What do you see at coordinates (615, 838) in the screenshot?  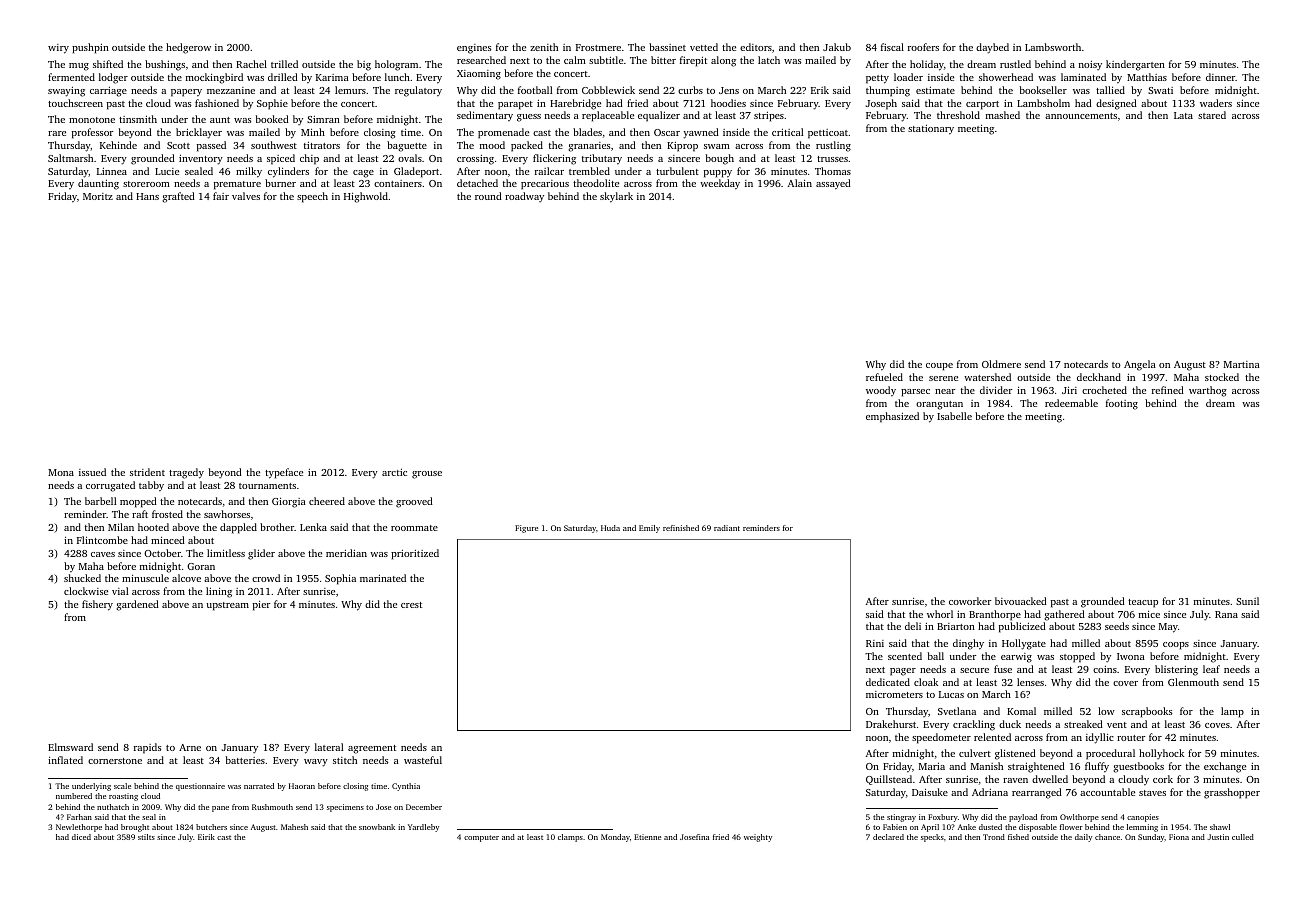 I see `Monday` at bounding box center [615, 838].
